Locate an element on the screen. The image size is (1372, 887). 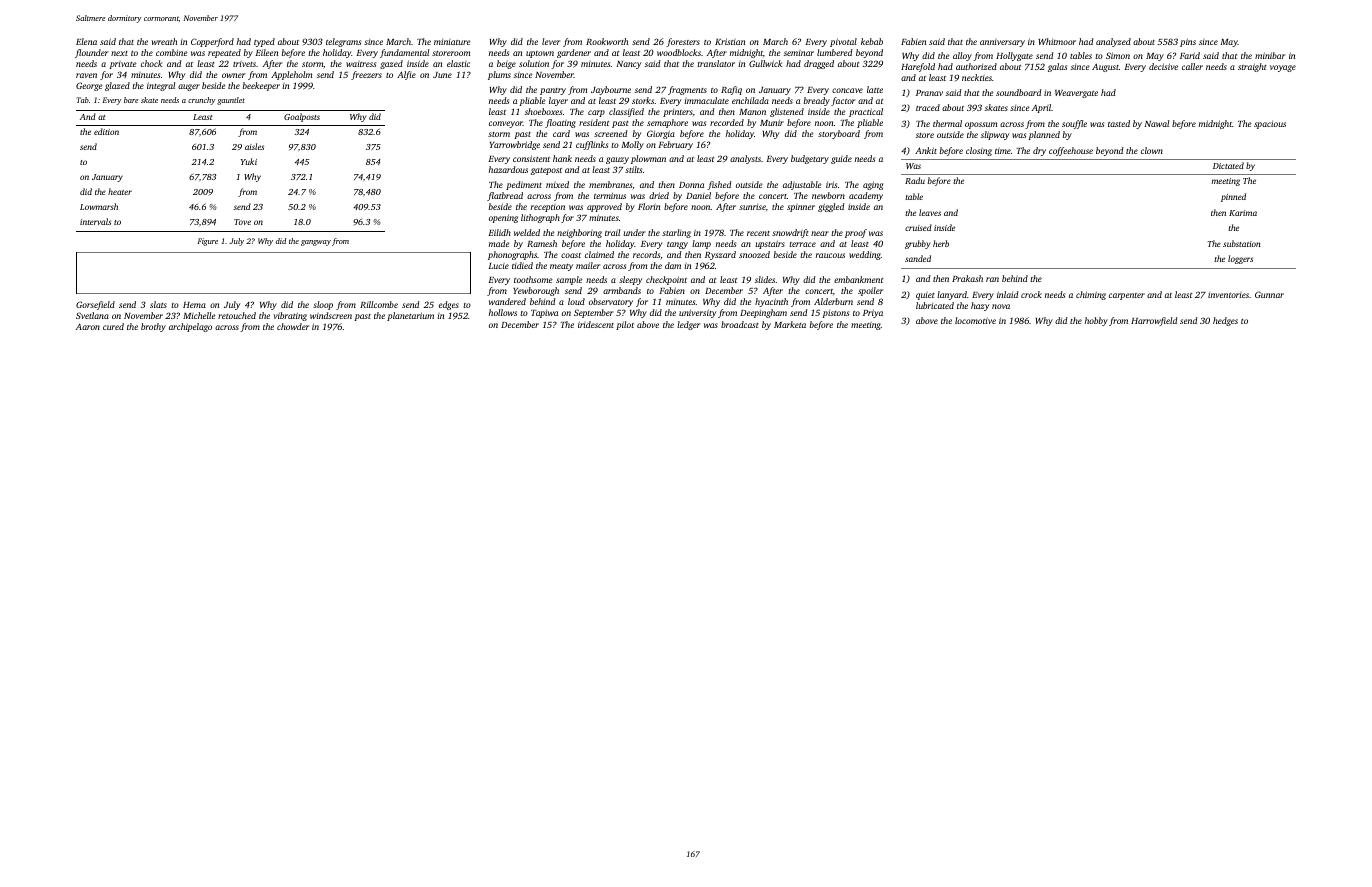
Harrowfield is located at coordinates (1154, 321).
